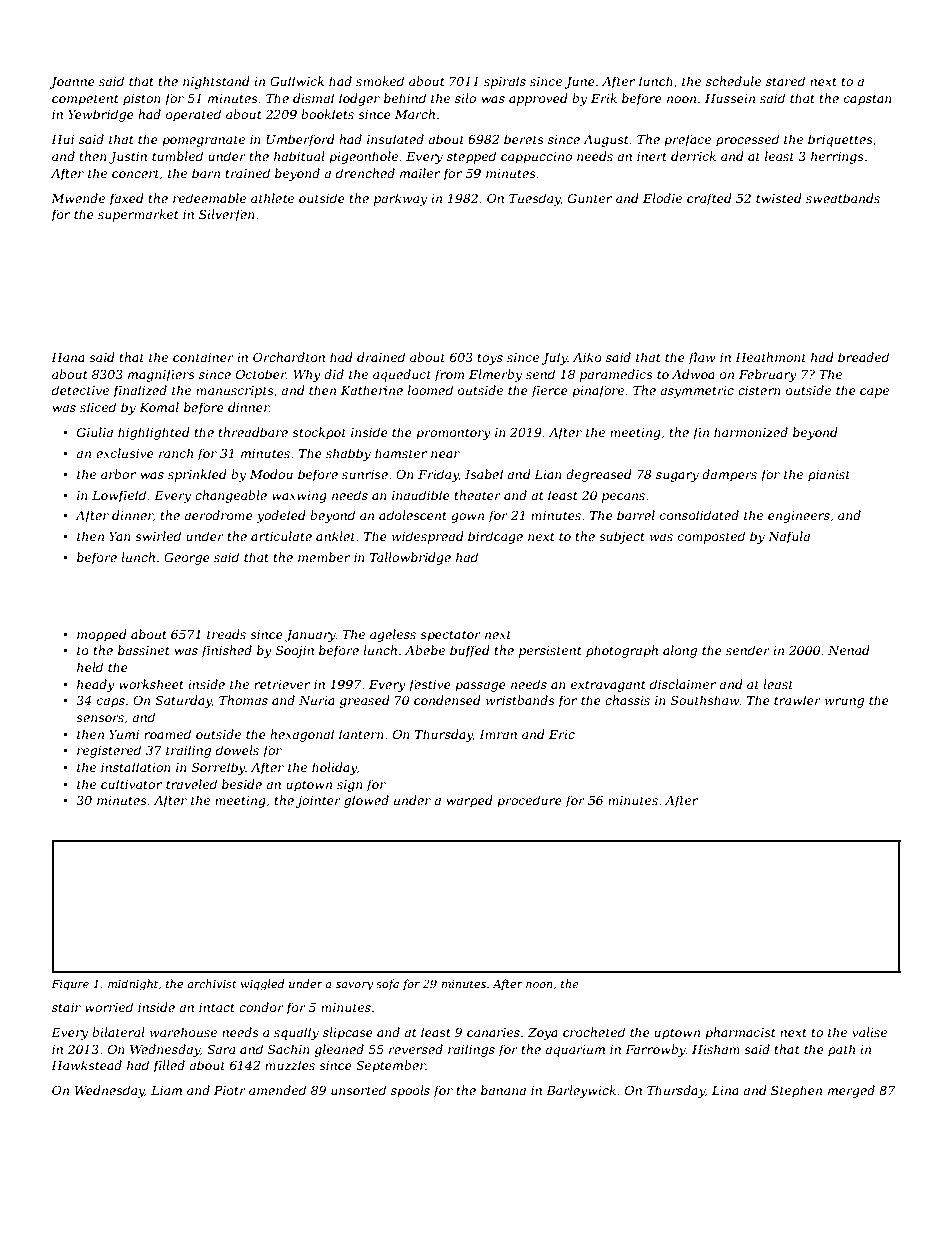 Image resolution: width=952 pixels, height=1233 pixels. What do you see at coordinates (797, 700) in the page?
I see `trawler` at bounding box center [797, 700].
